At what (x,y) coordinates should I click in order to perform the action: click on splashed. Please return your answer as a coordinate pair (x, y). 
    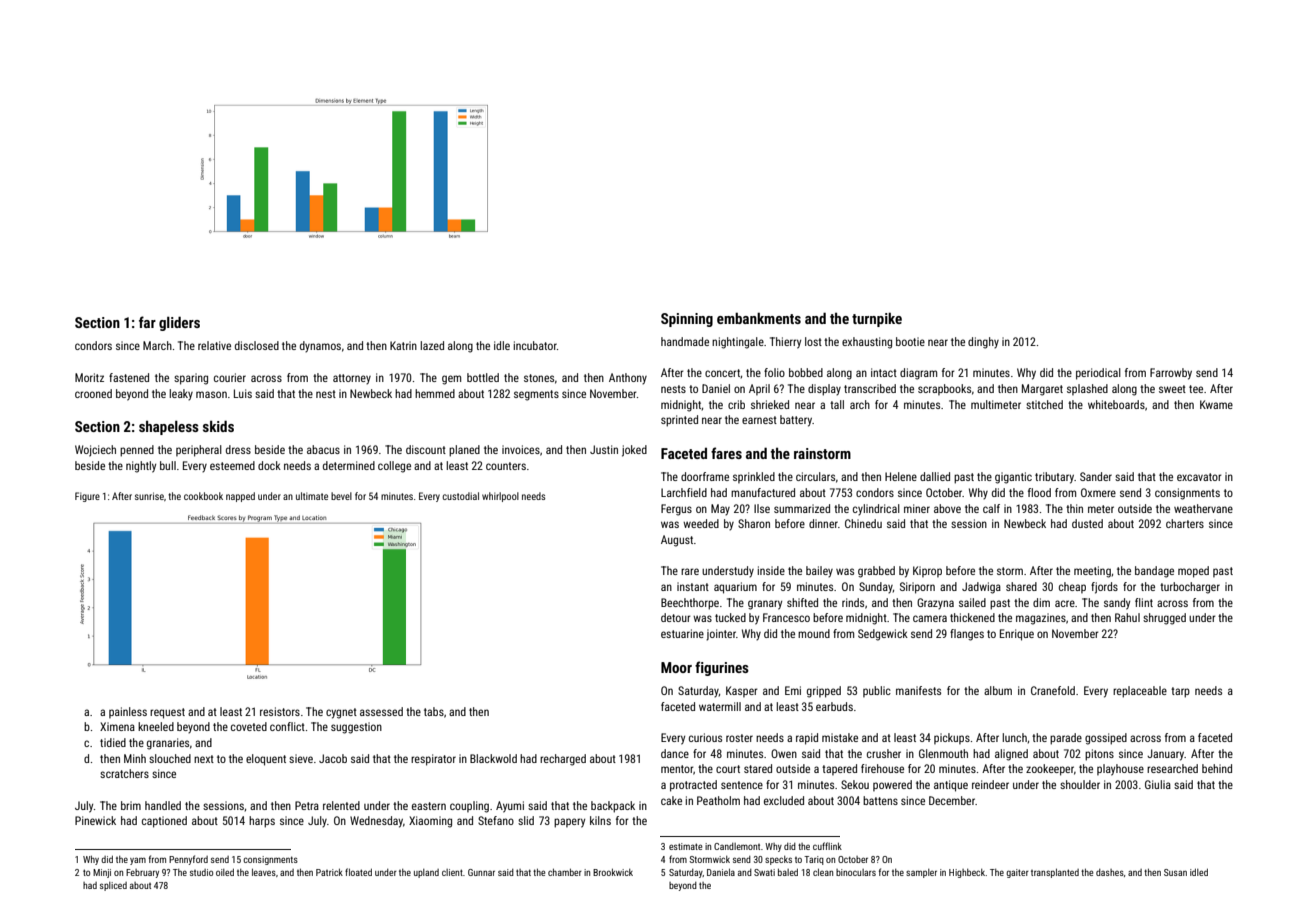
    Looking at the image, I should click on (1087, 389).
